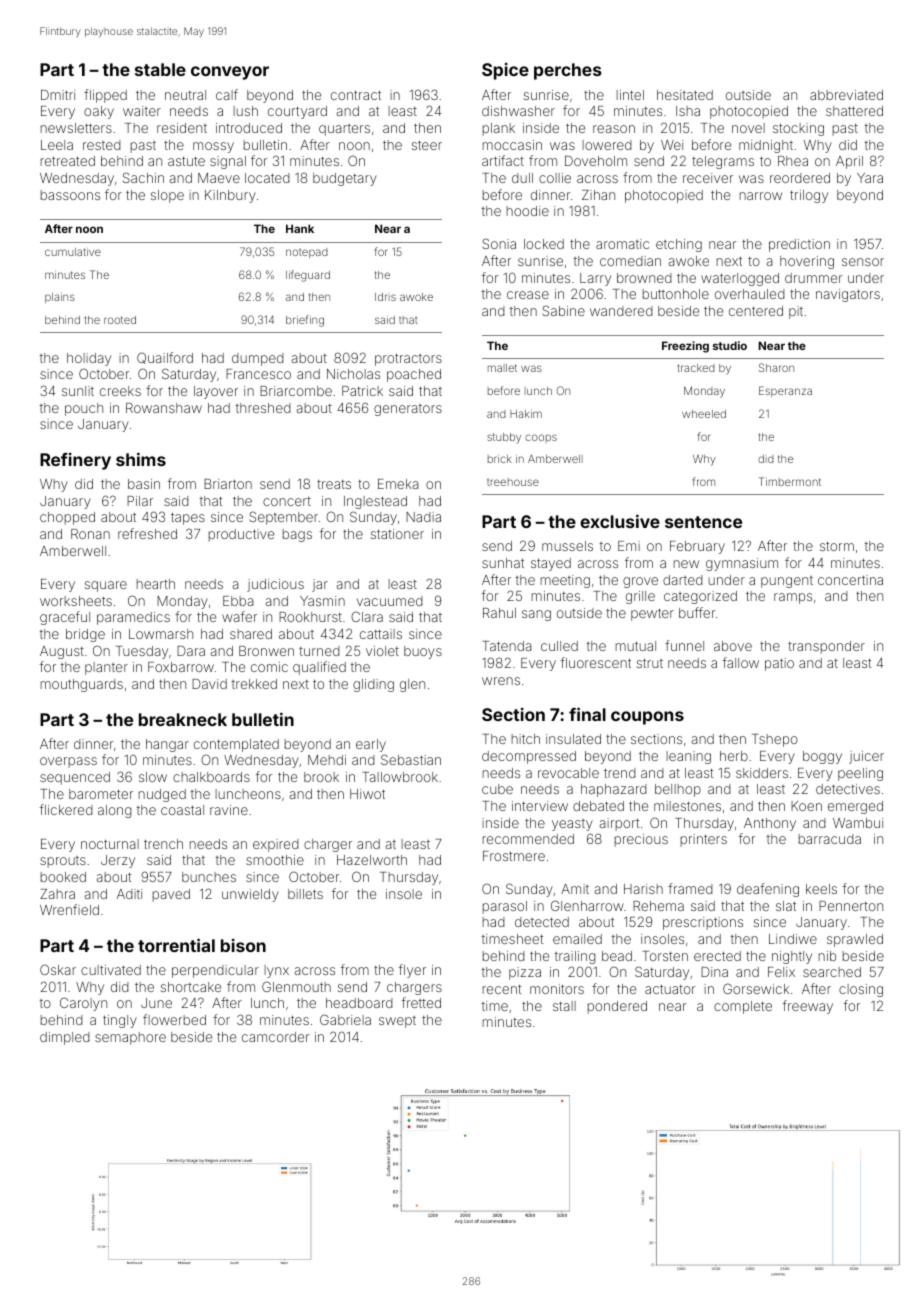 This screenshot has width=924, height=1308. I want to click on Wei, so click(672, 145).
